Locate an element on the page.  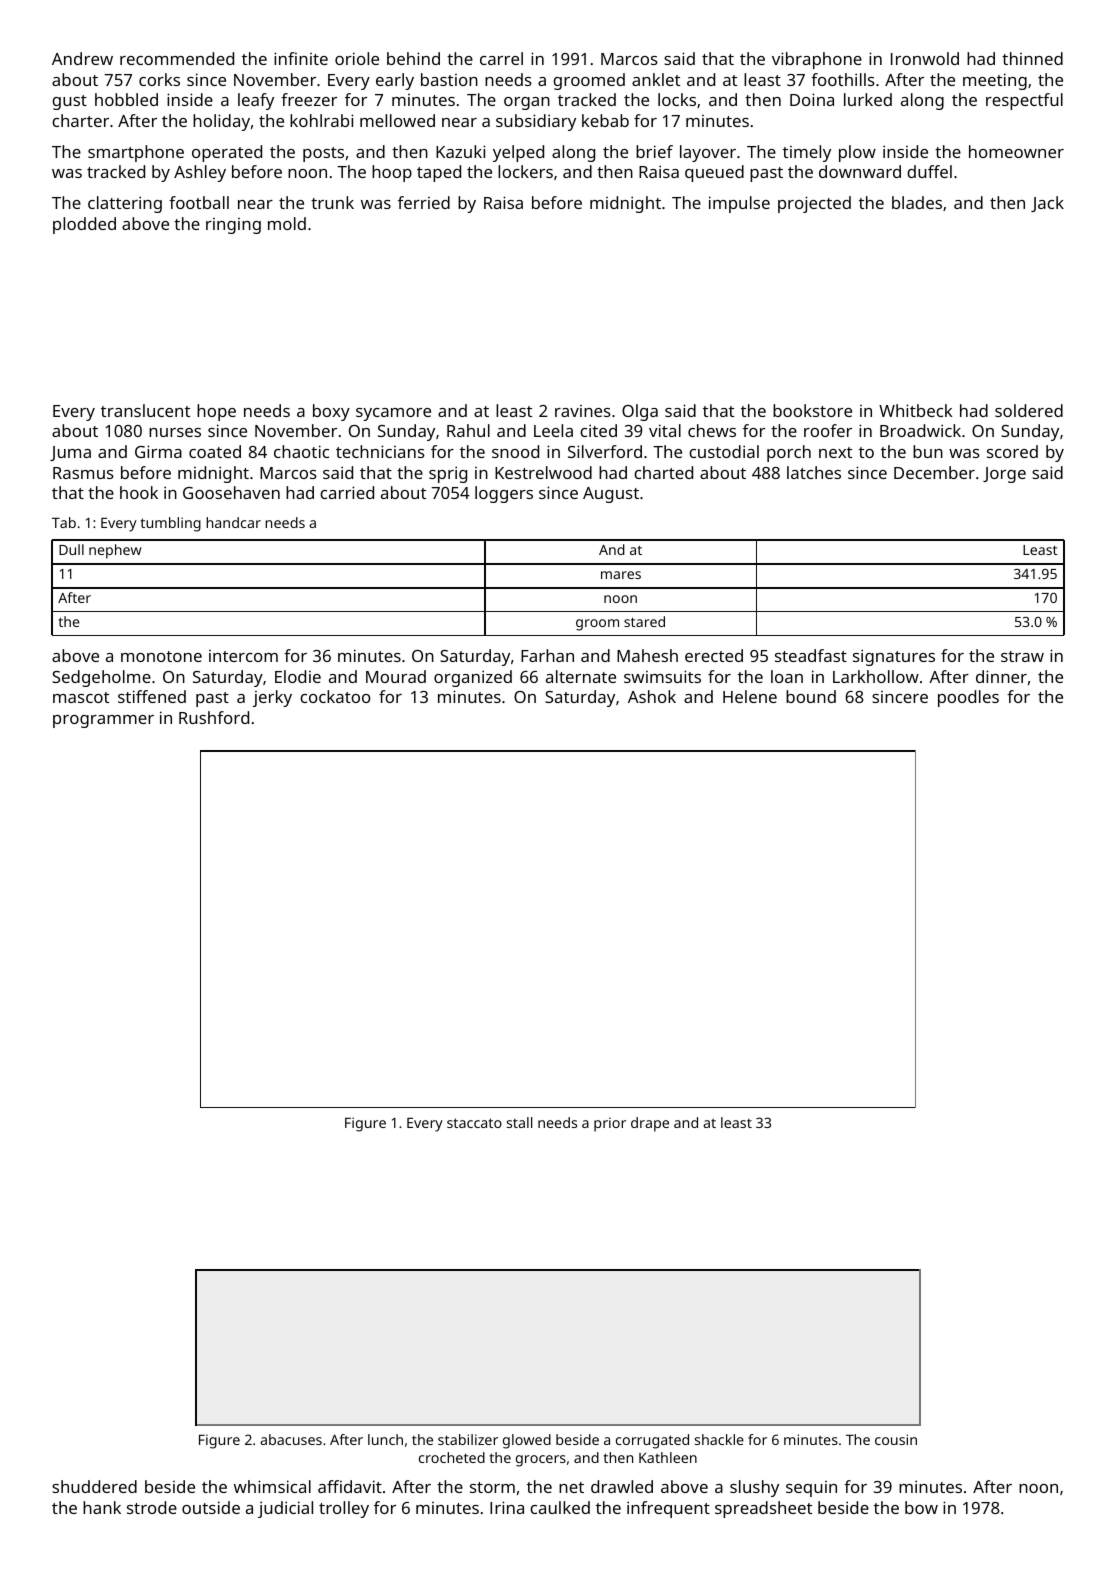
Andrew is located at coordinates (82, 58).
